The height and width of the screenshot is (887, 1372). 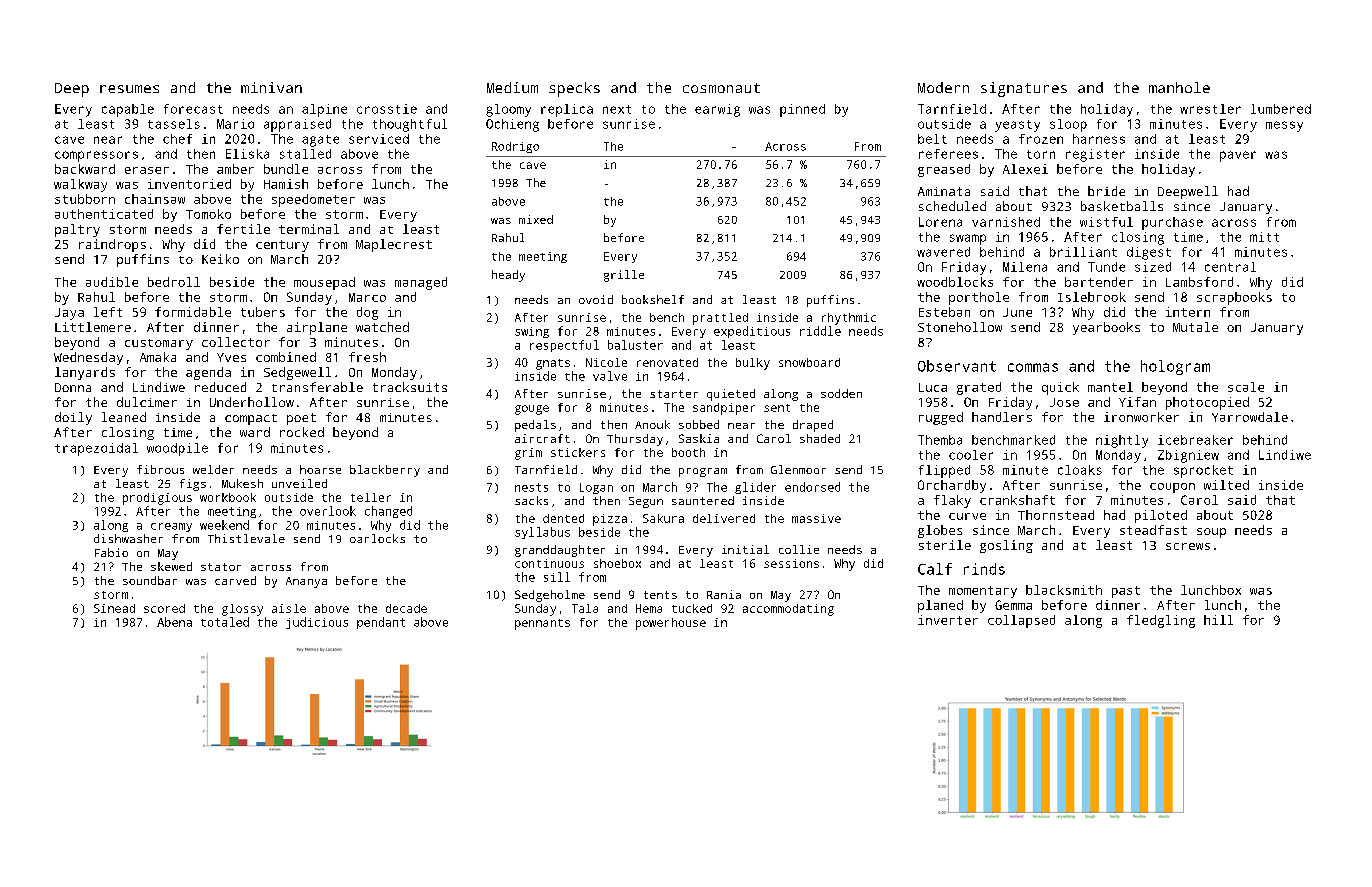 I want to click on Sinead, so click(x=114, y=608).
